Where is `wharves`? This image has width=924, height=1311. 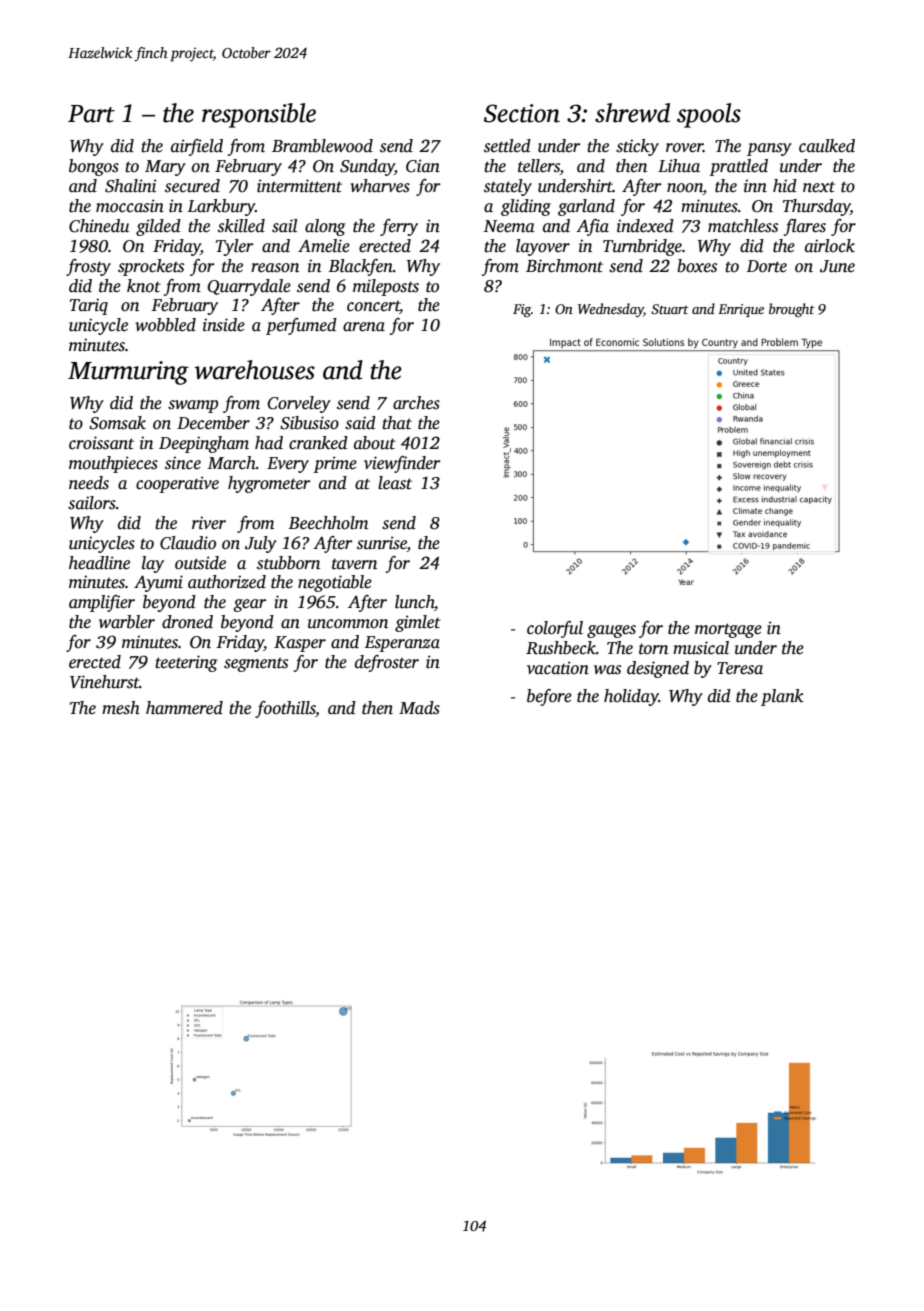 wharves is located at coordinates (380, 186).
